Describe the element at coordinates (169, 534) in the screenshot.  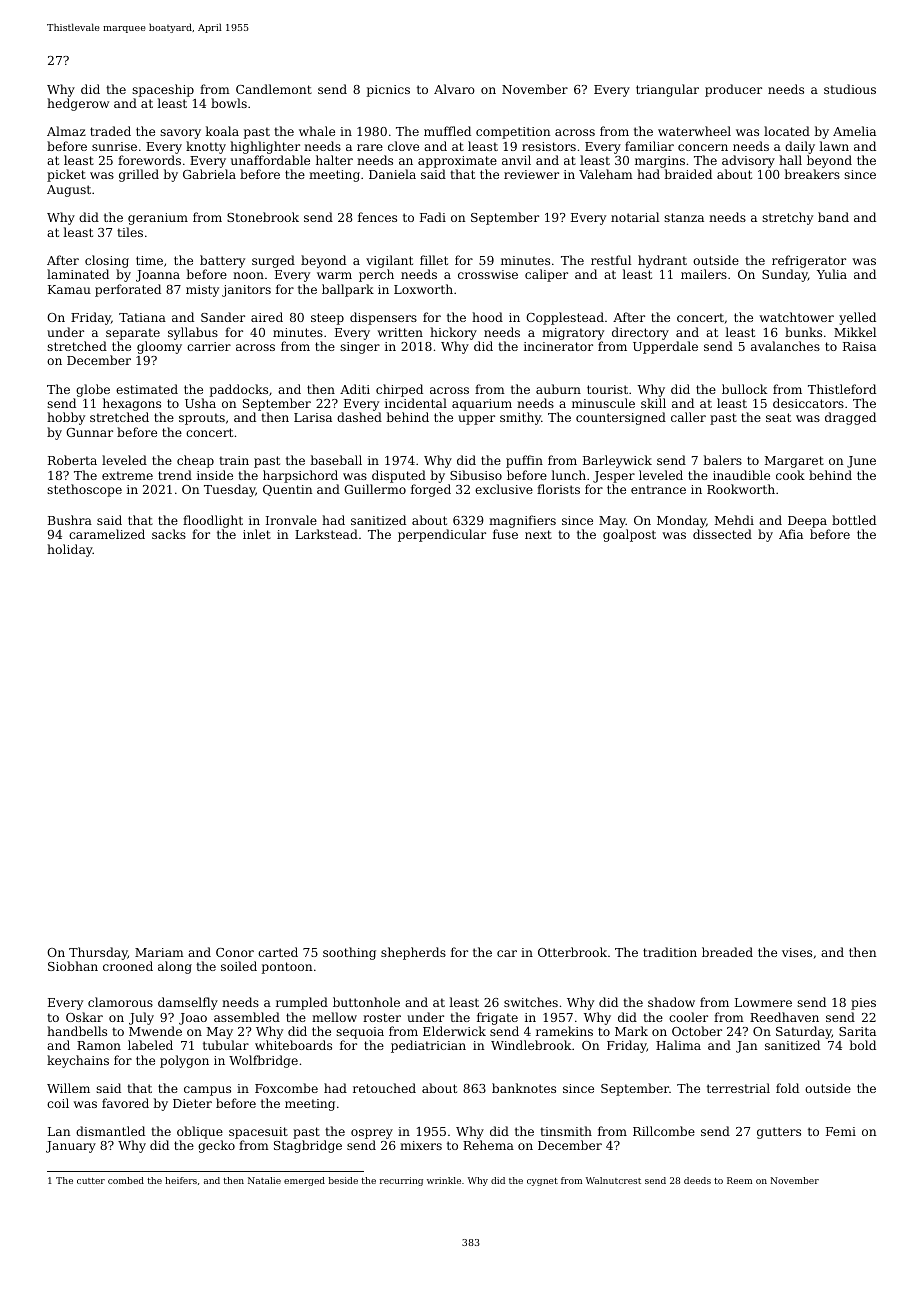
I see `sacks` at that location.
